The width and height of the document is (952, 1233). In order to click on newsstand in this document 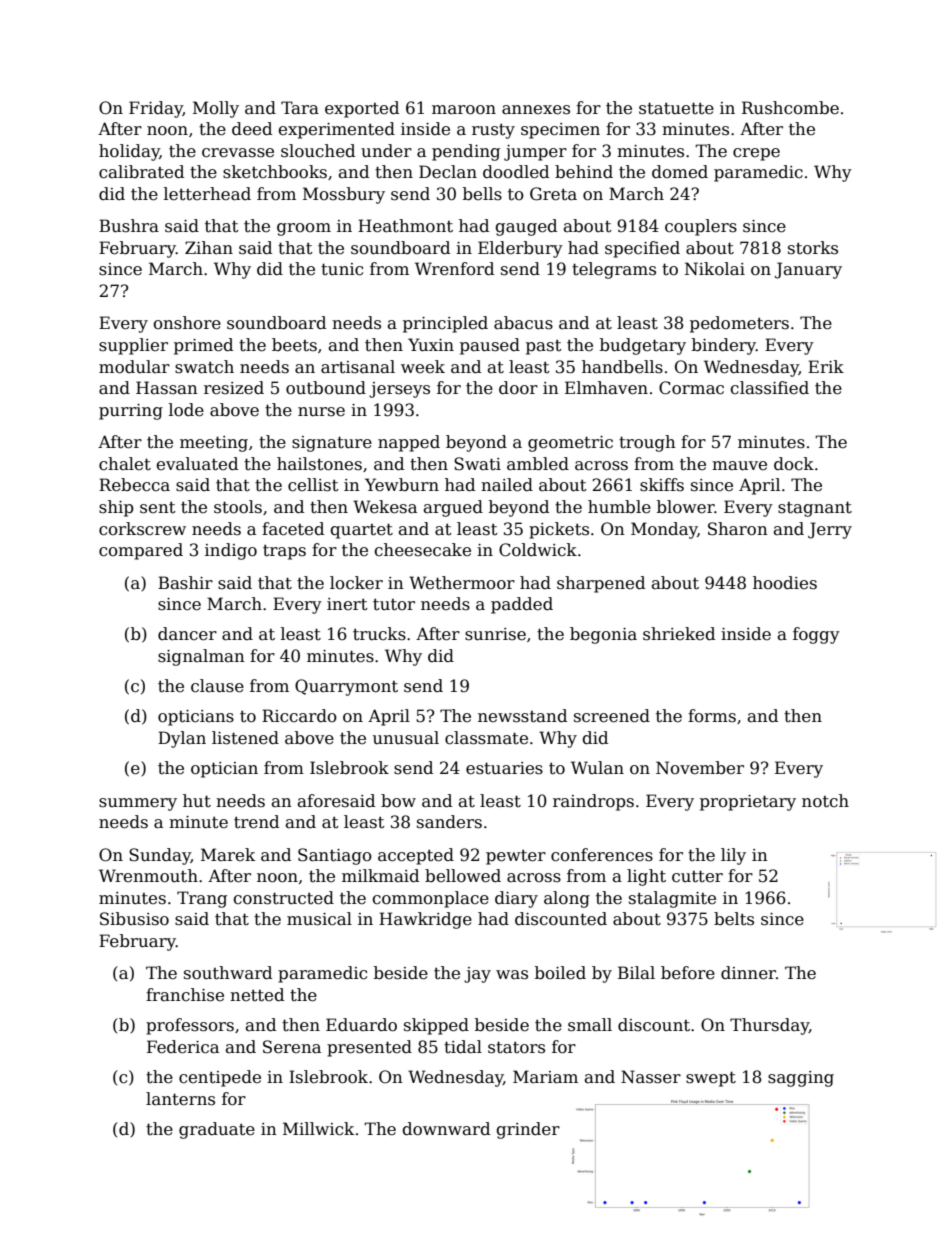, I will do `click(522, 716)`.
